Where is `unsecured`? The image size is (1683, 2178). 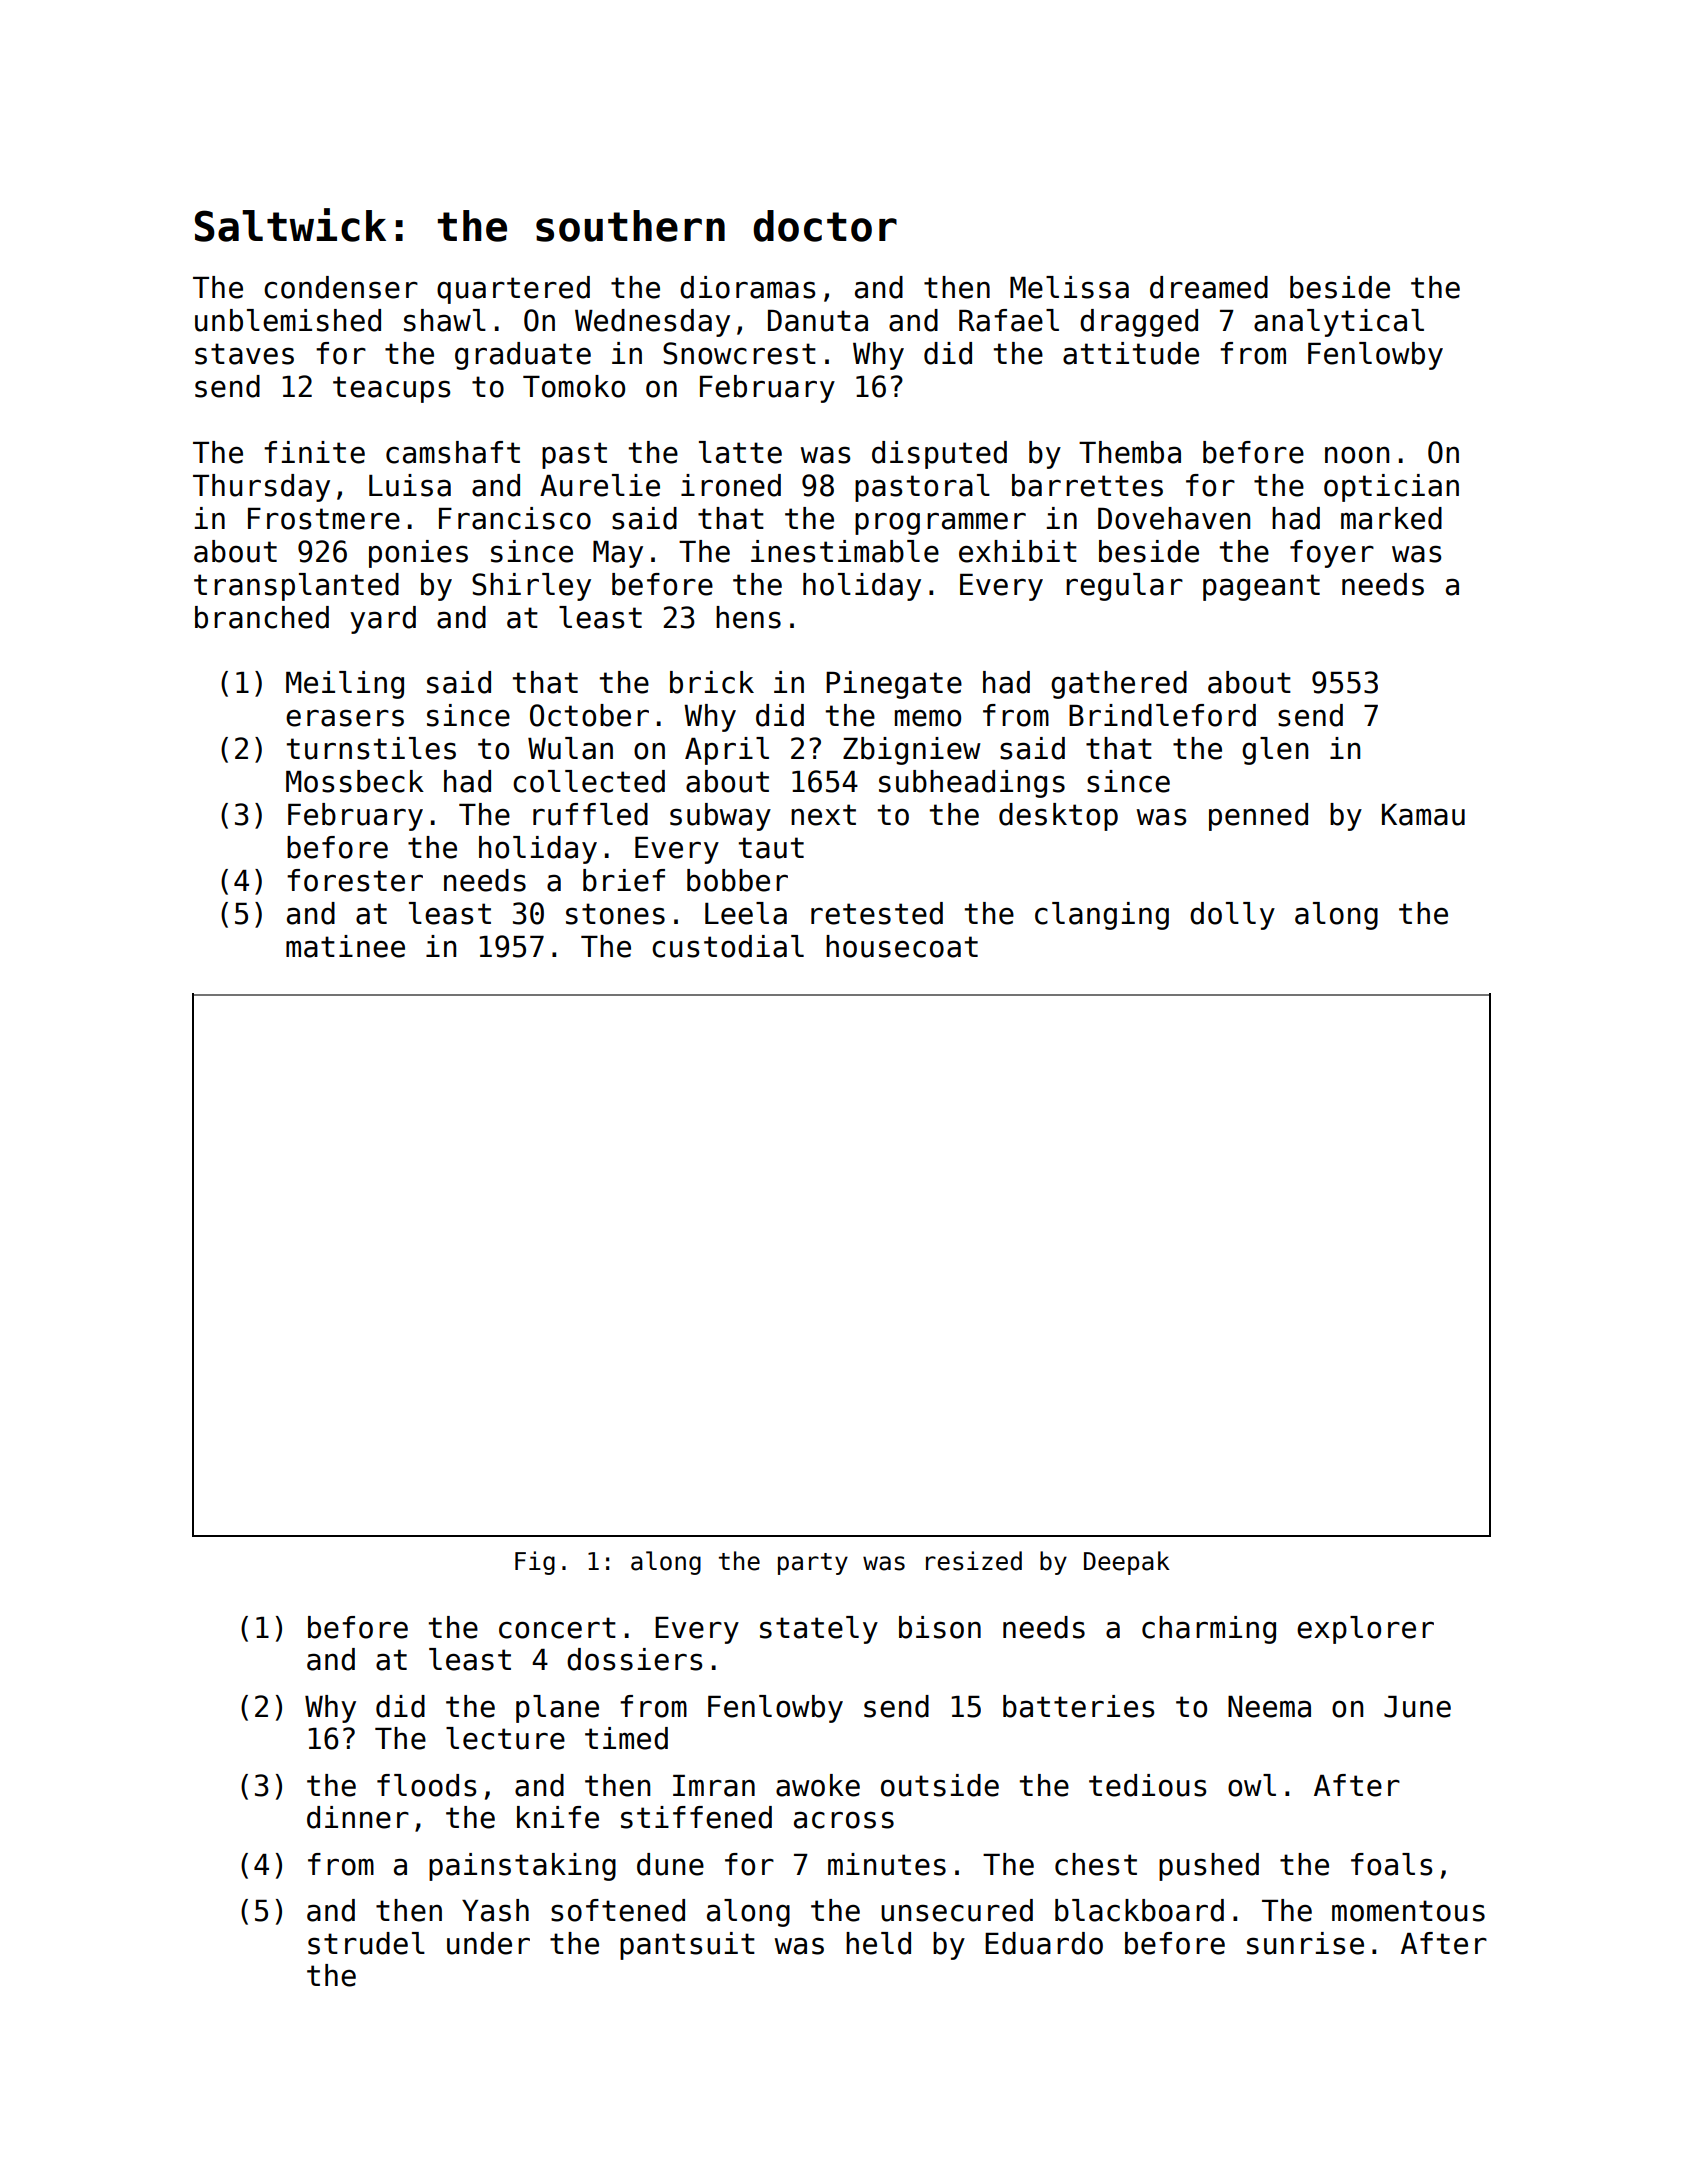
unsecured is located at coordinates (957, 1910).
